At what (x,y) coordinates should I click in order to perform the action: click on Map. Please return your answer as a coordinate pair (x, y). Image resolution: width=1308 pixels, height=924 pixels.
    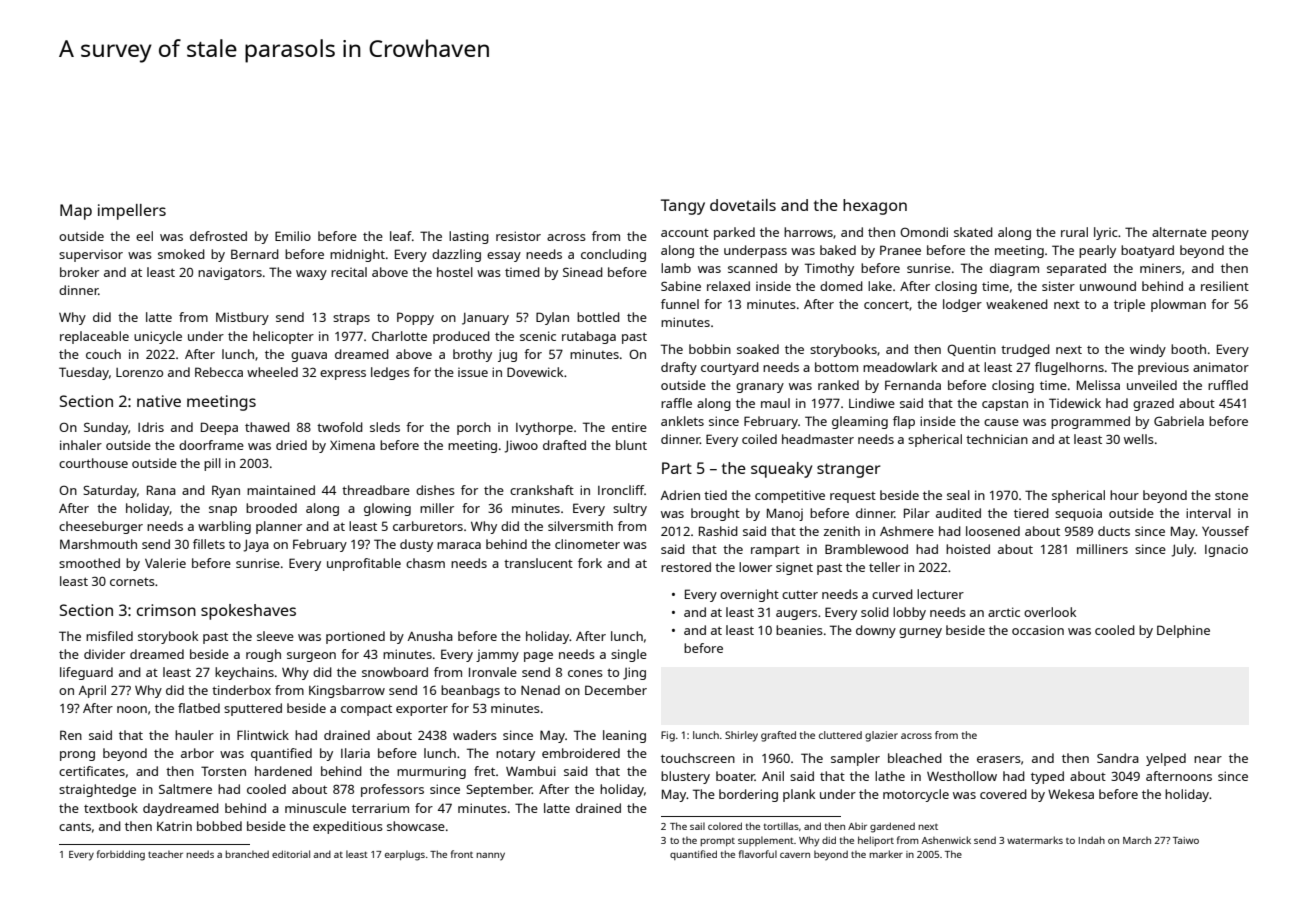
    Looking at the image, I should click on (76, 212).
